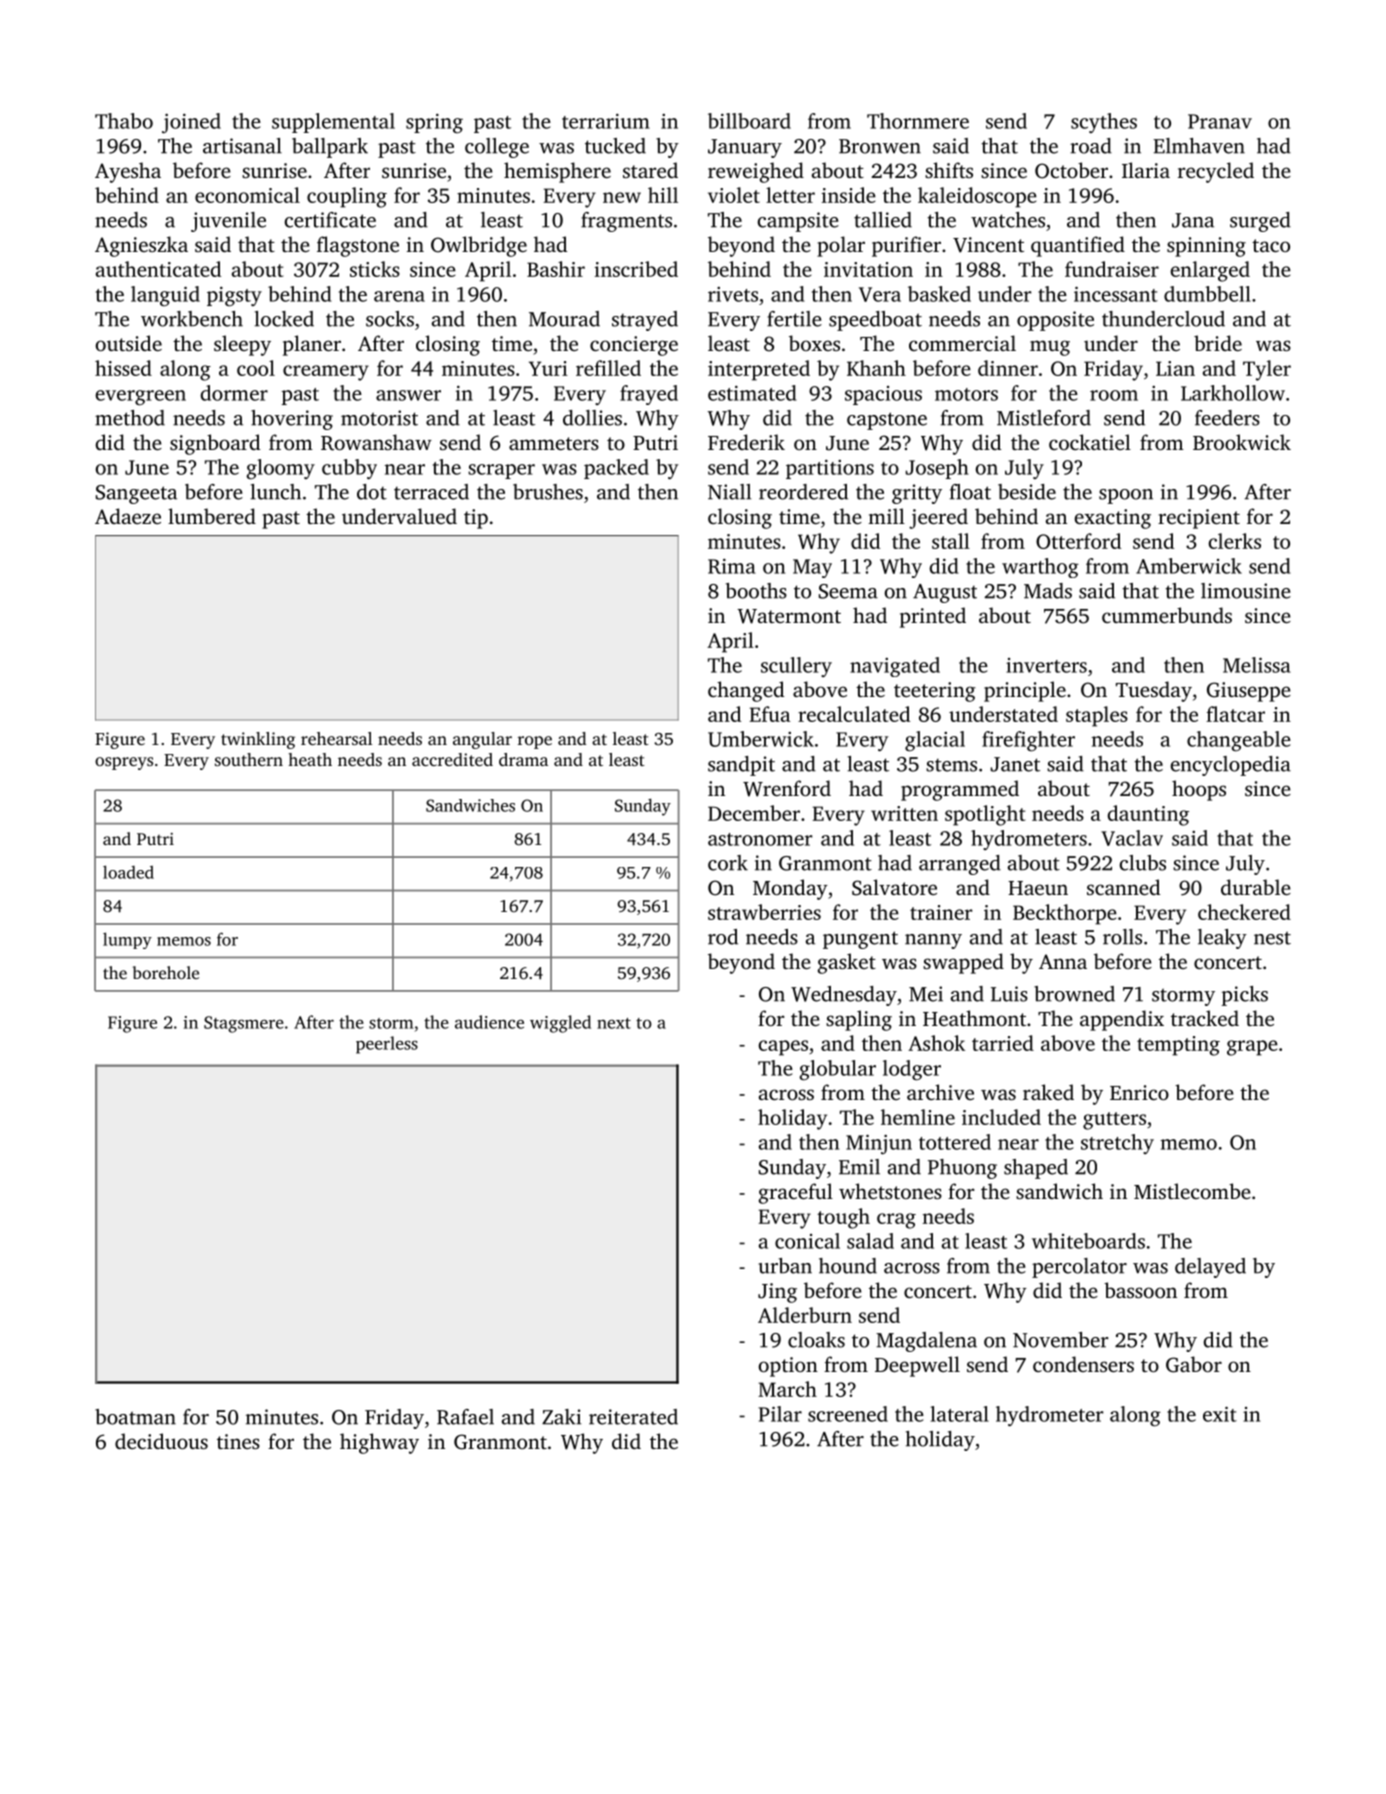 This screenshot has width=1386, height=1794. I want to click on Melissa, so click(1257, 665).
